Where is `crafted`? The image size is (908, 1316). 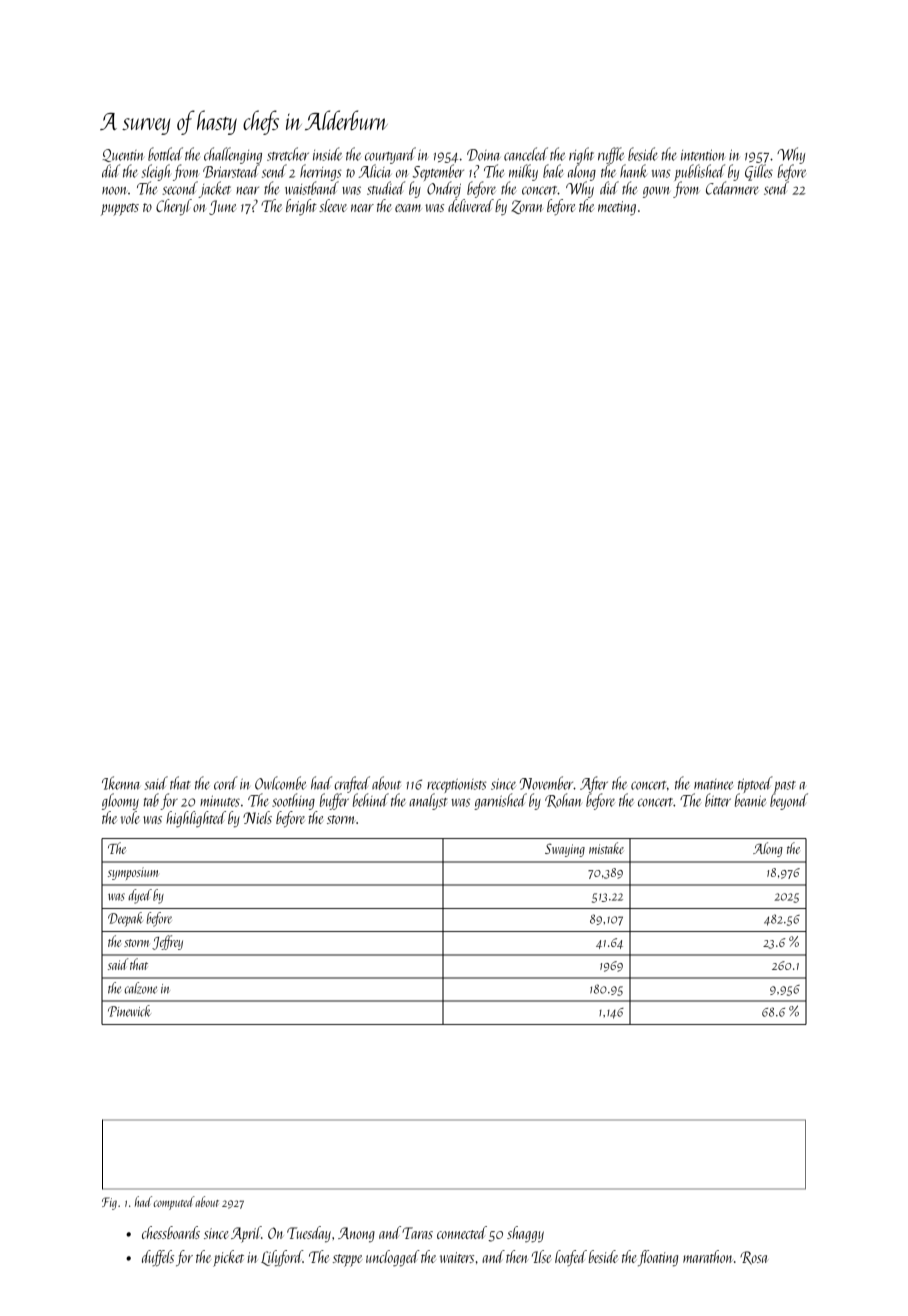
crafted is located at coordinates (352, 784).
